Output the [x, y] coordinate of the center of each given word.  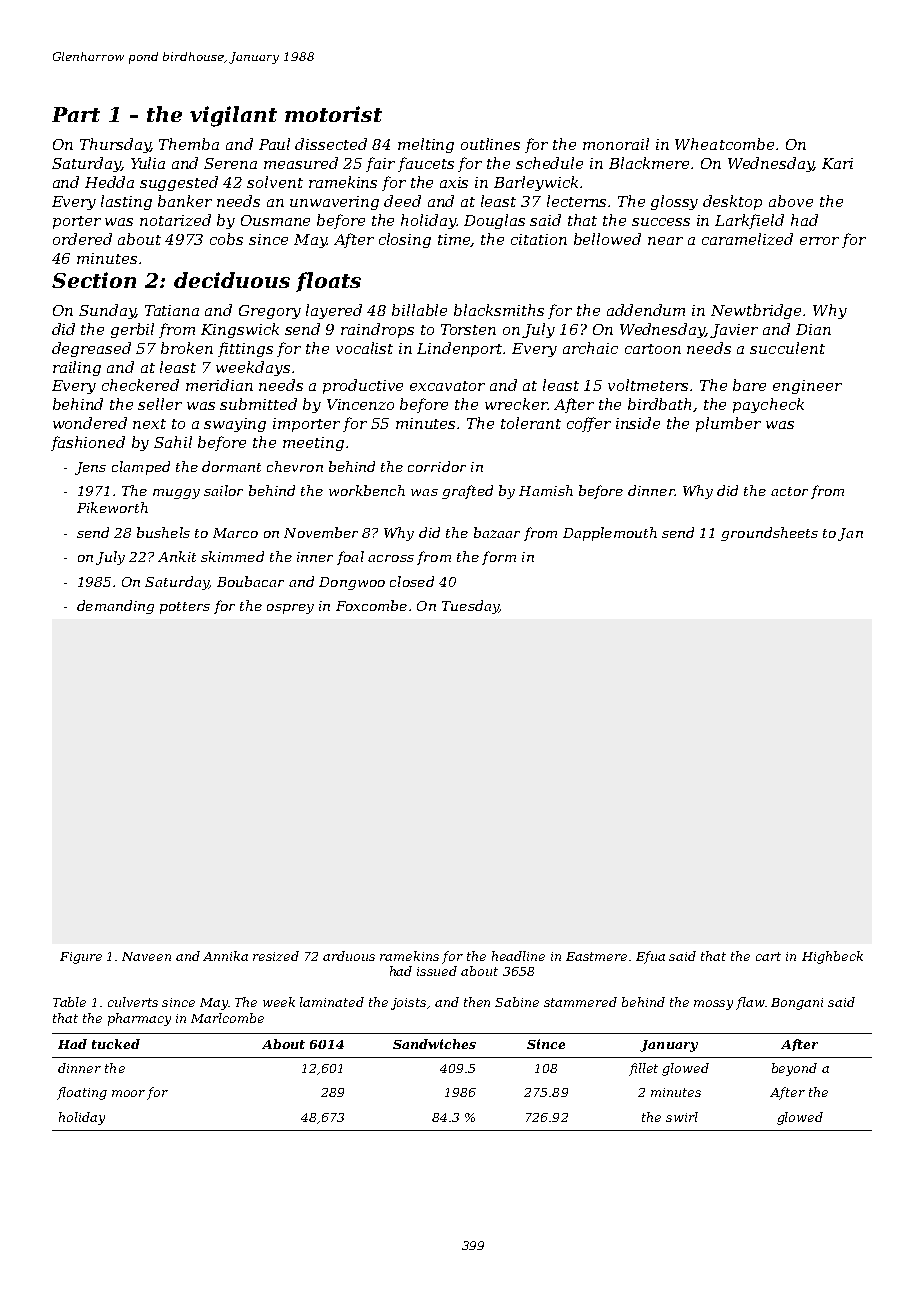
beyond [794, 1069]
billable [419, 310]
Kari [837, 163]
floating [82, 1093]
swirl [682, 1117]
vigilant [233, 116]
